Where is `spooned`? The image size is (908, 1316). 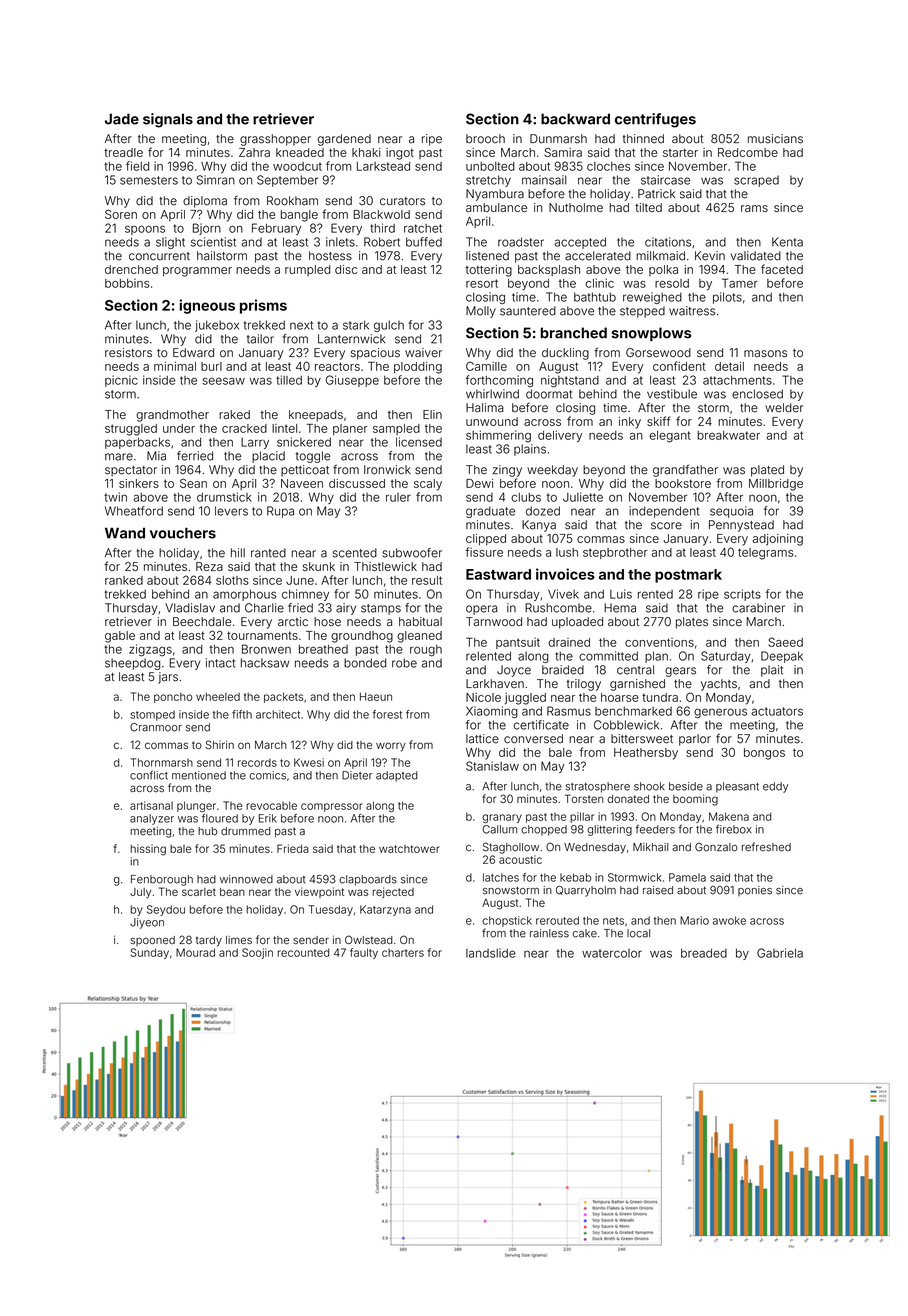 spooned is located at coordinates (152, 941).
